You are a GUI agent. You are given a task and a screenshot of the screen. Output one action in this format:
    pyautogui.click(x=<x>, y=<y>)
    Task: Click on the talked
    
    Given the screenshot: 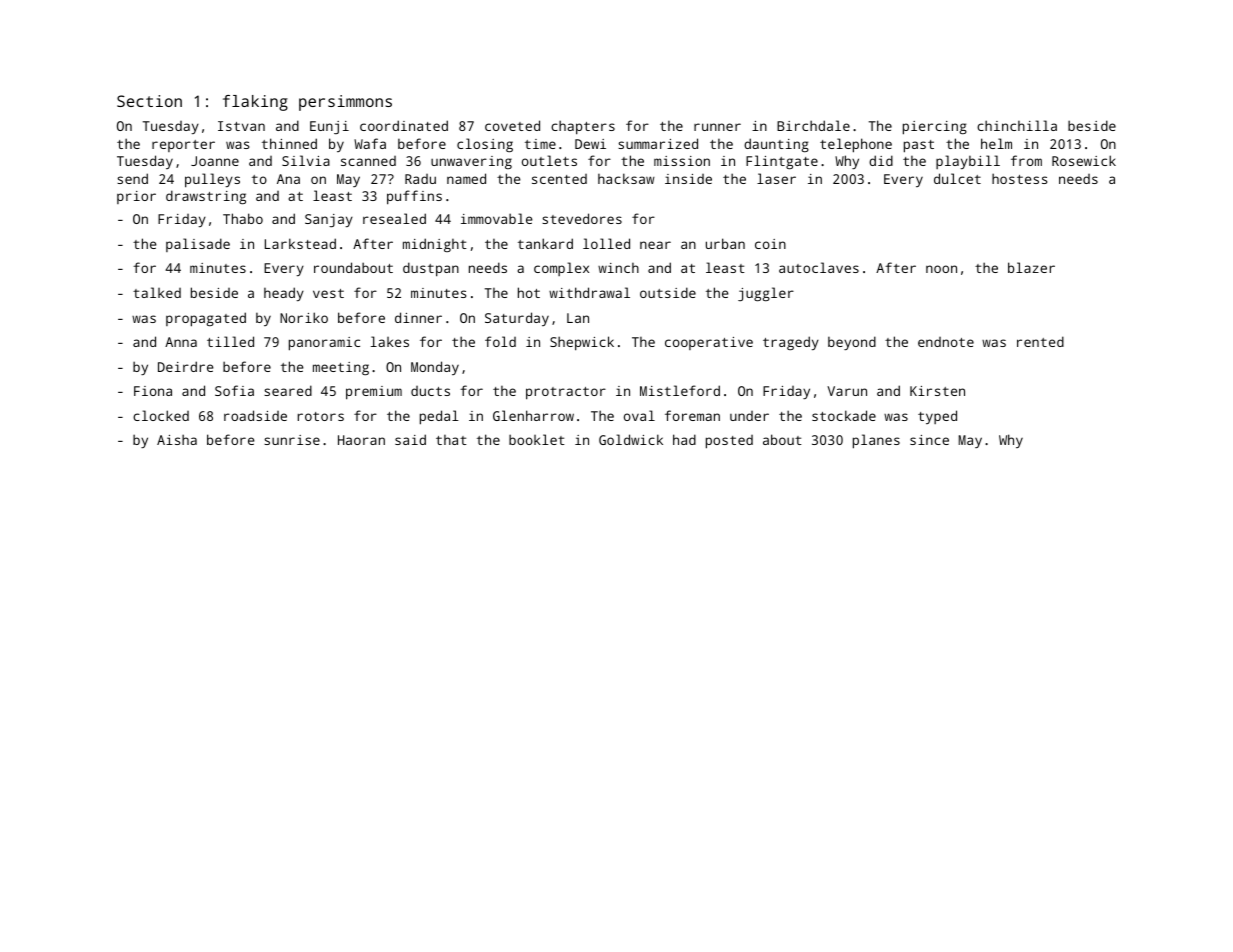 What is the action you would take?
    pyautogui.click(x=157, y=292)
